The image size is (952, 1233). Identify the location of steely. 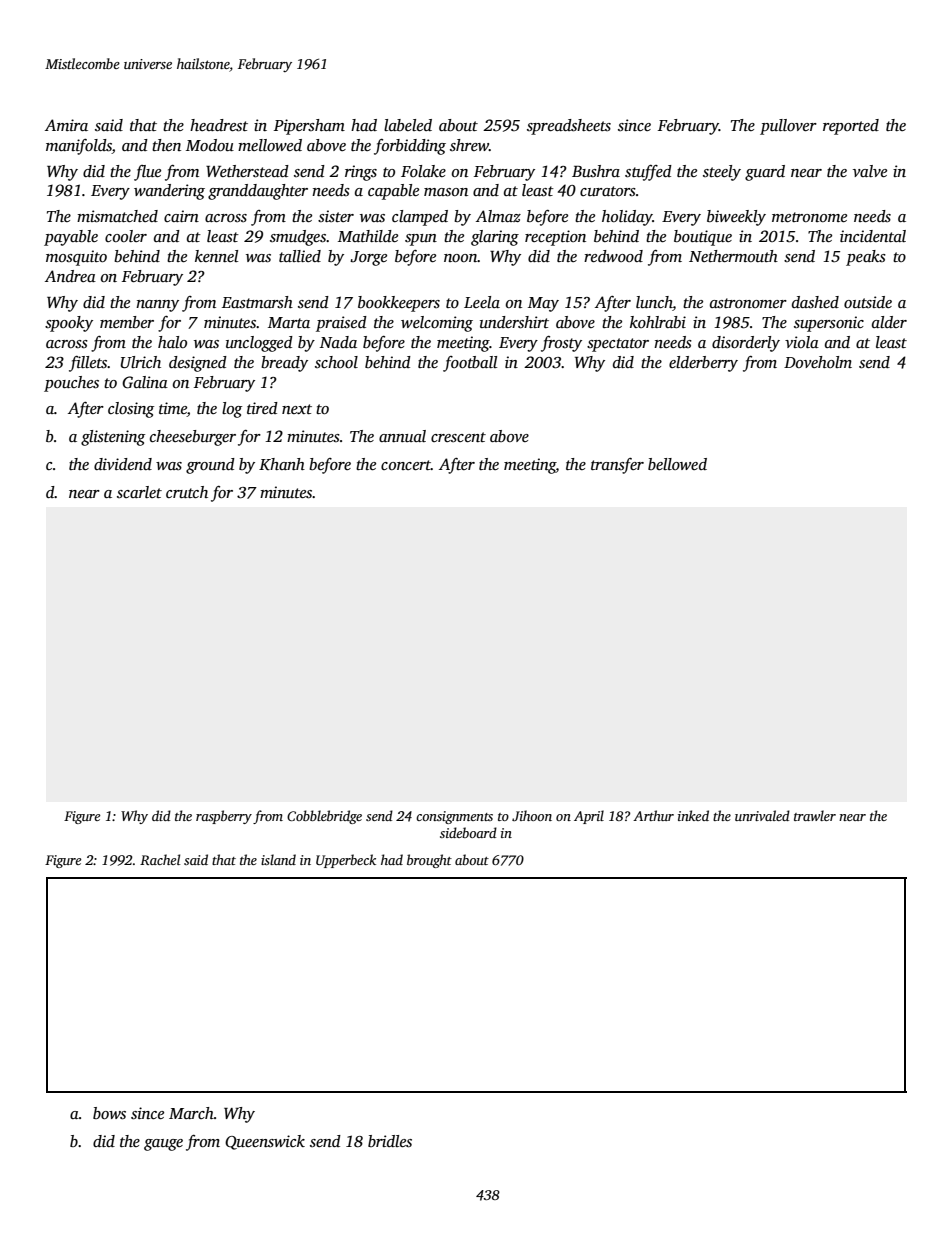
(722, 173).
